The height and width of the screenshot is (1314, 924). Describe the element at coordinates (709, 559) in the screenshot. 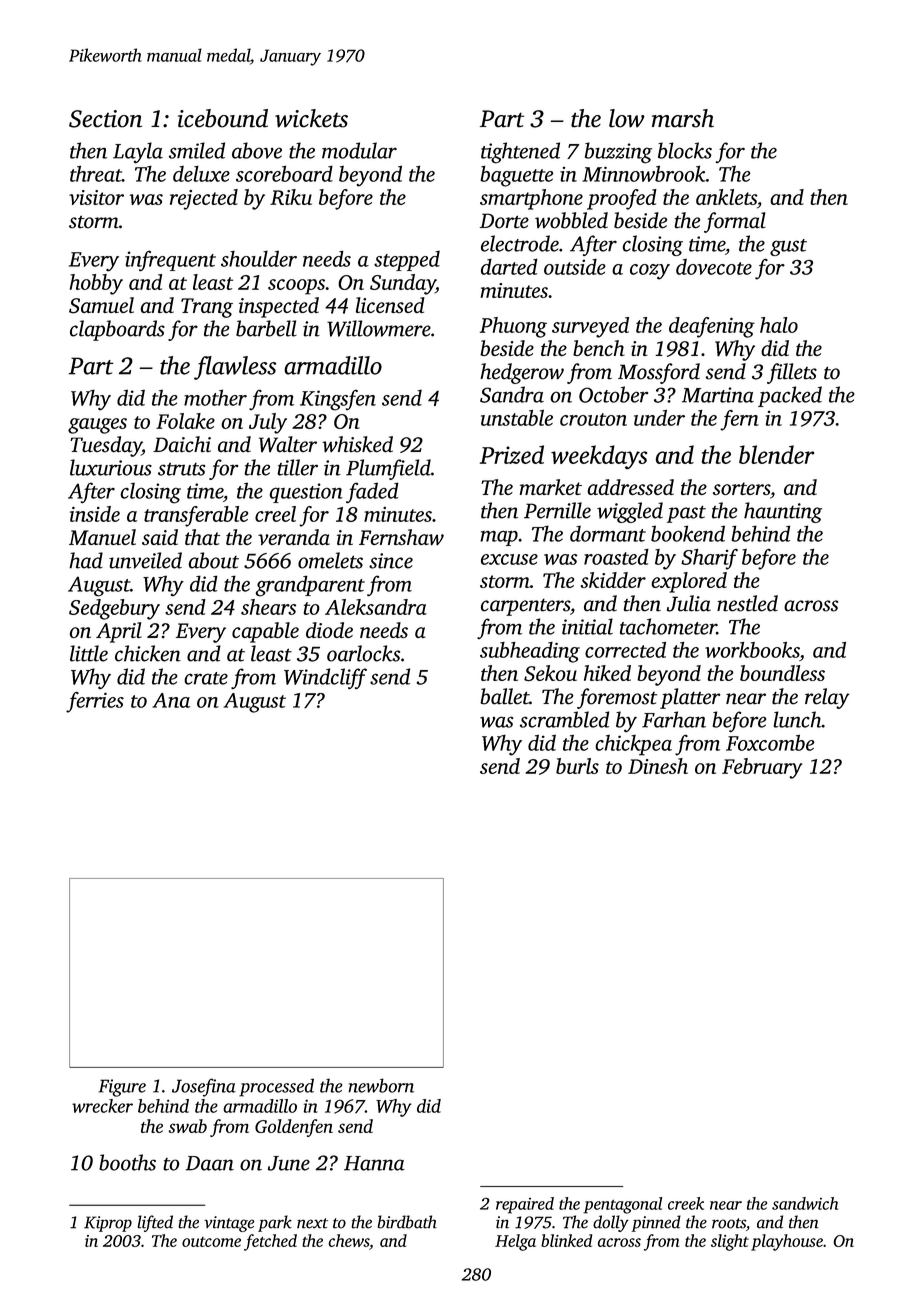

I see `Sharif` at that location.
